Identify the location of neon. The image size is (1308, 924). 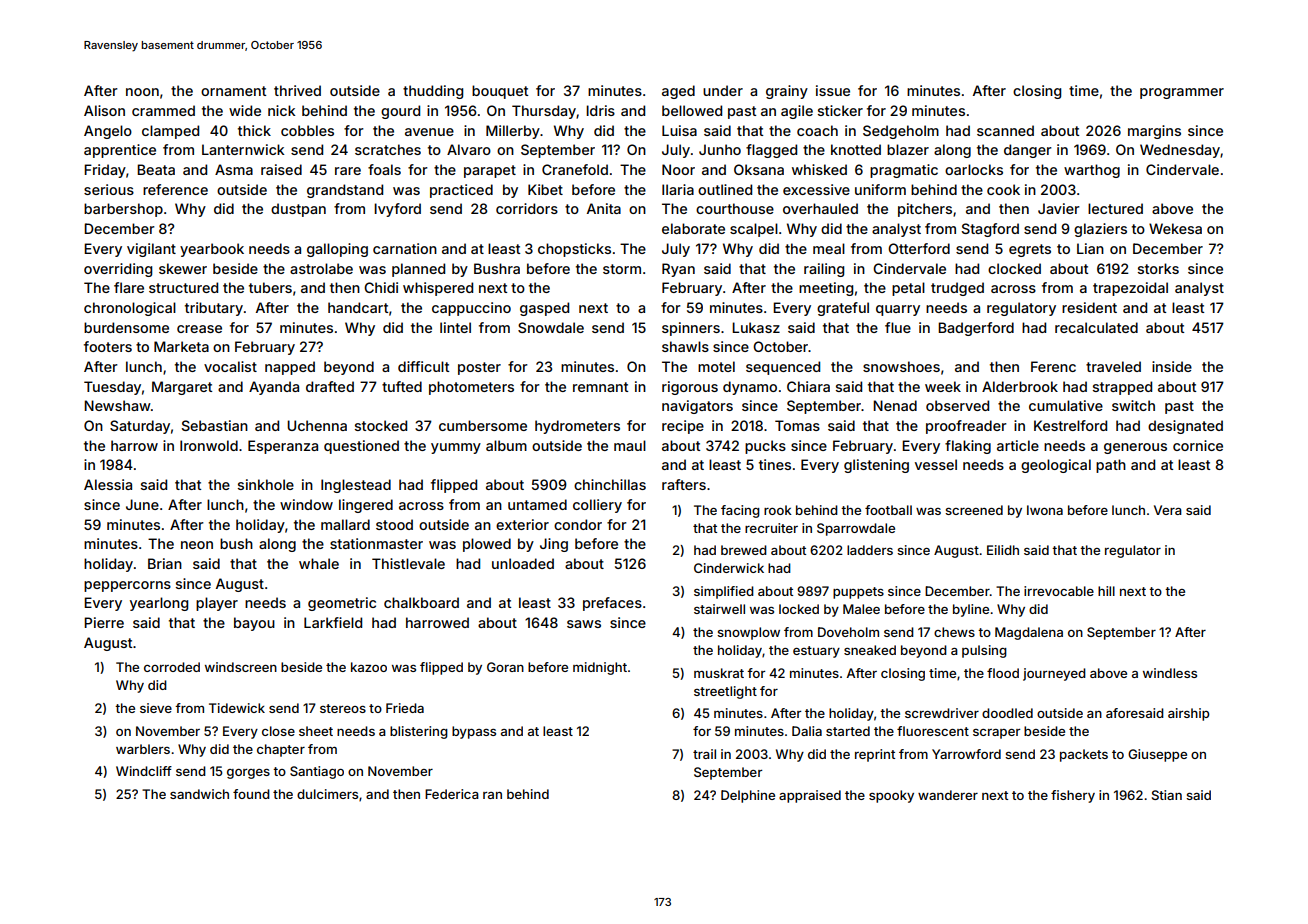
(197, 545).
